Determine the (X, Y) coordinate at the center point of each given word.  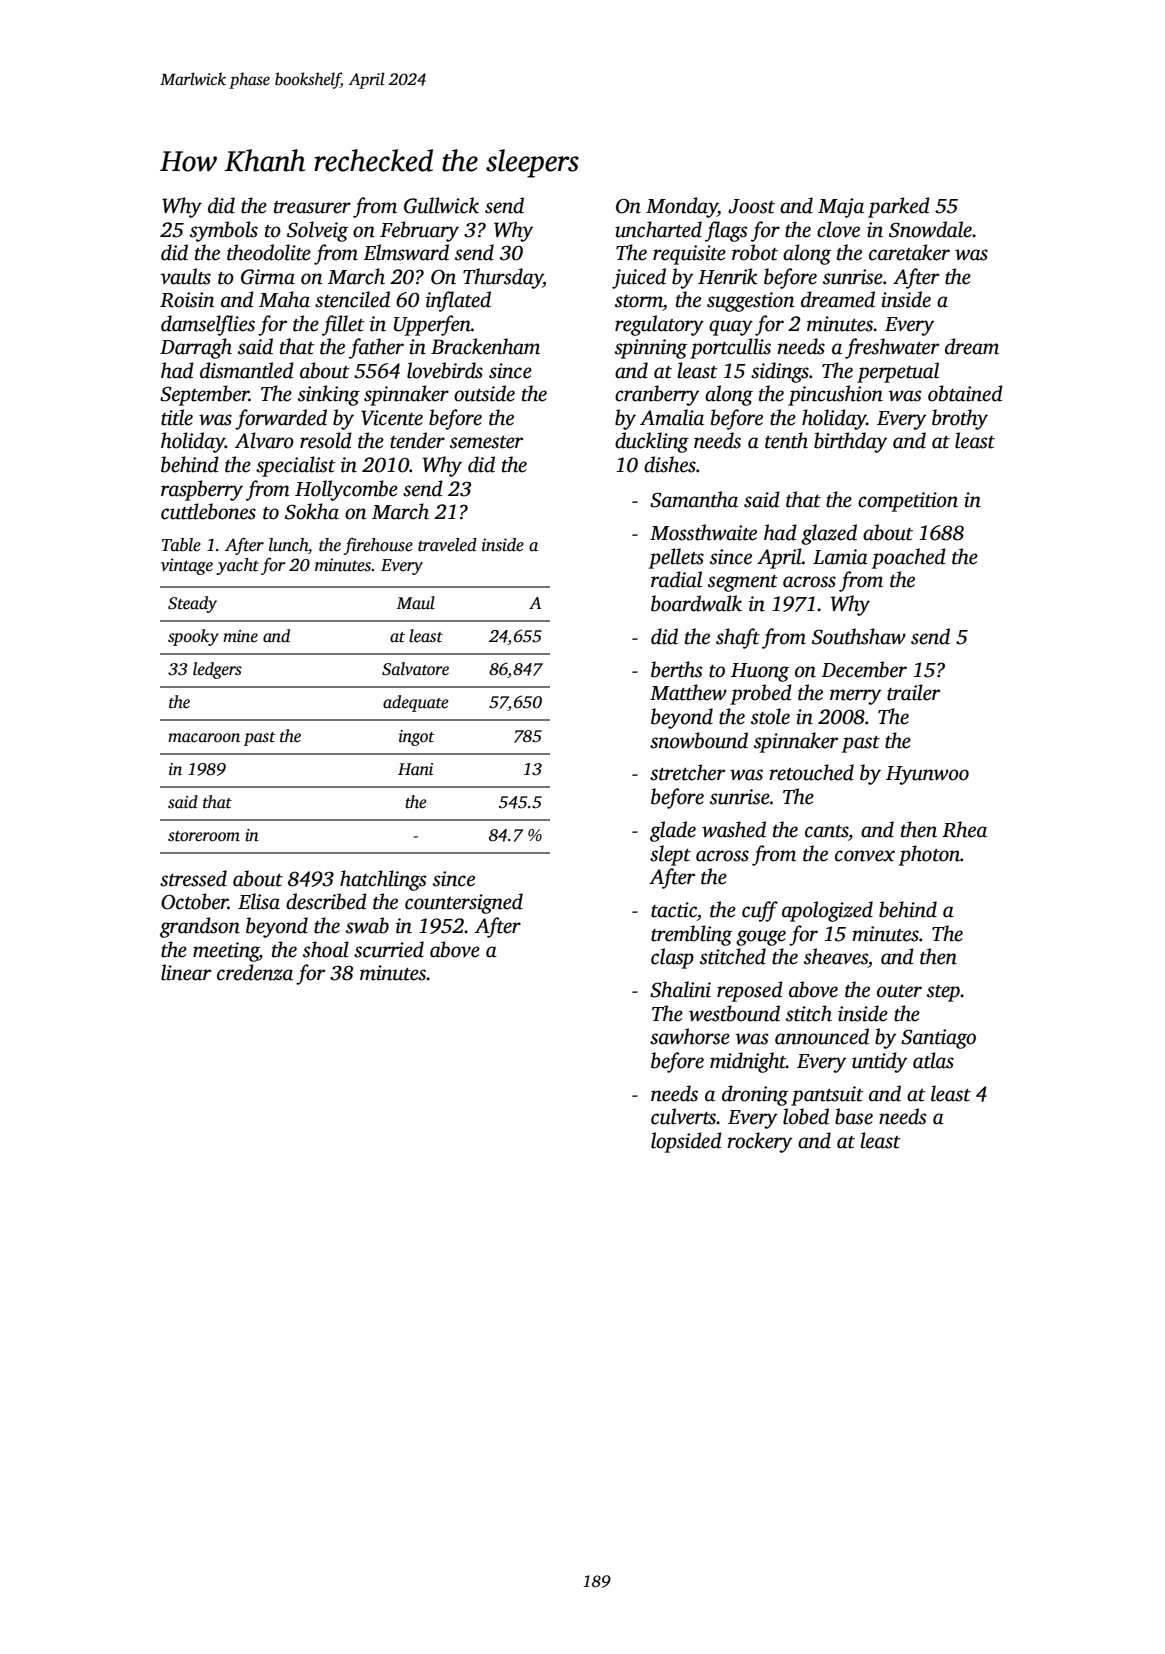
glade (673, 831)
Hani (415, 769)
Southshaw (859, 636)
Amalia (672, 417)
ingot (417, 738)
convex (865, 856)
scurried (389, 949)
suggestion (750, 302)
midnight (748, 1062)
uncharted (658, 229)
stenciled (352, 299)
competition (908, 502)
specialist (296, 466)
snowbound (699, 740)
